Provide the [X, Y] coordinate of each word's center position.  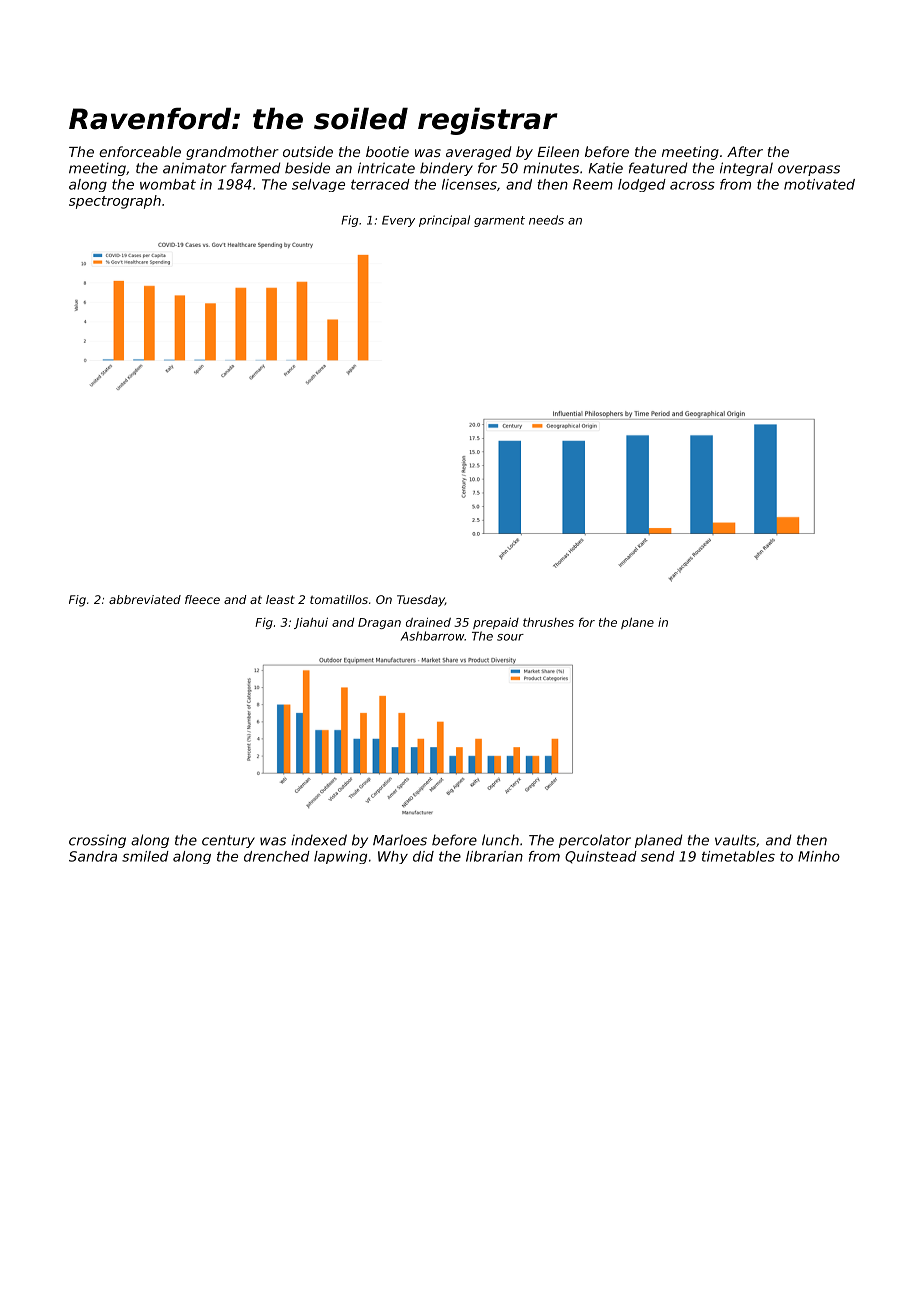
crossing [97, 841]
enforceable [140, 151]
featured [658, 168]
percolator [595, 841]
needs [546, 220]
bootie [387, 151]
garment [499, 221]
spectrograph [115, 202]
